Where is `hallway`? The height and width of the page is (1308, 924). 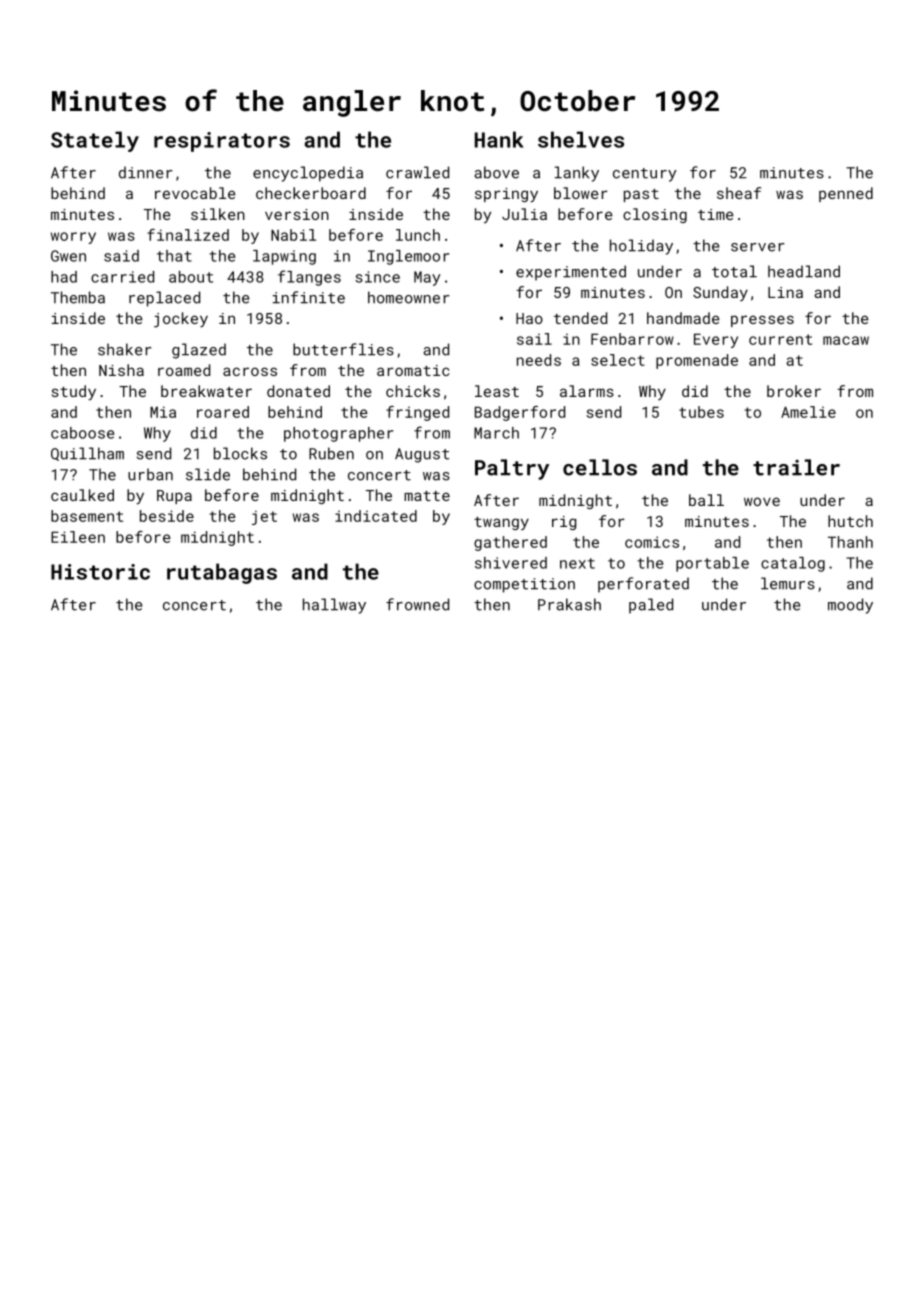 hallway is located at coordinates (334, 606).
